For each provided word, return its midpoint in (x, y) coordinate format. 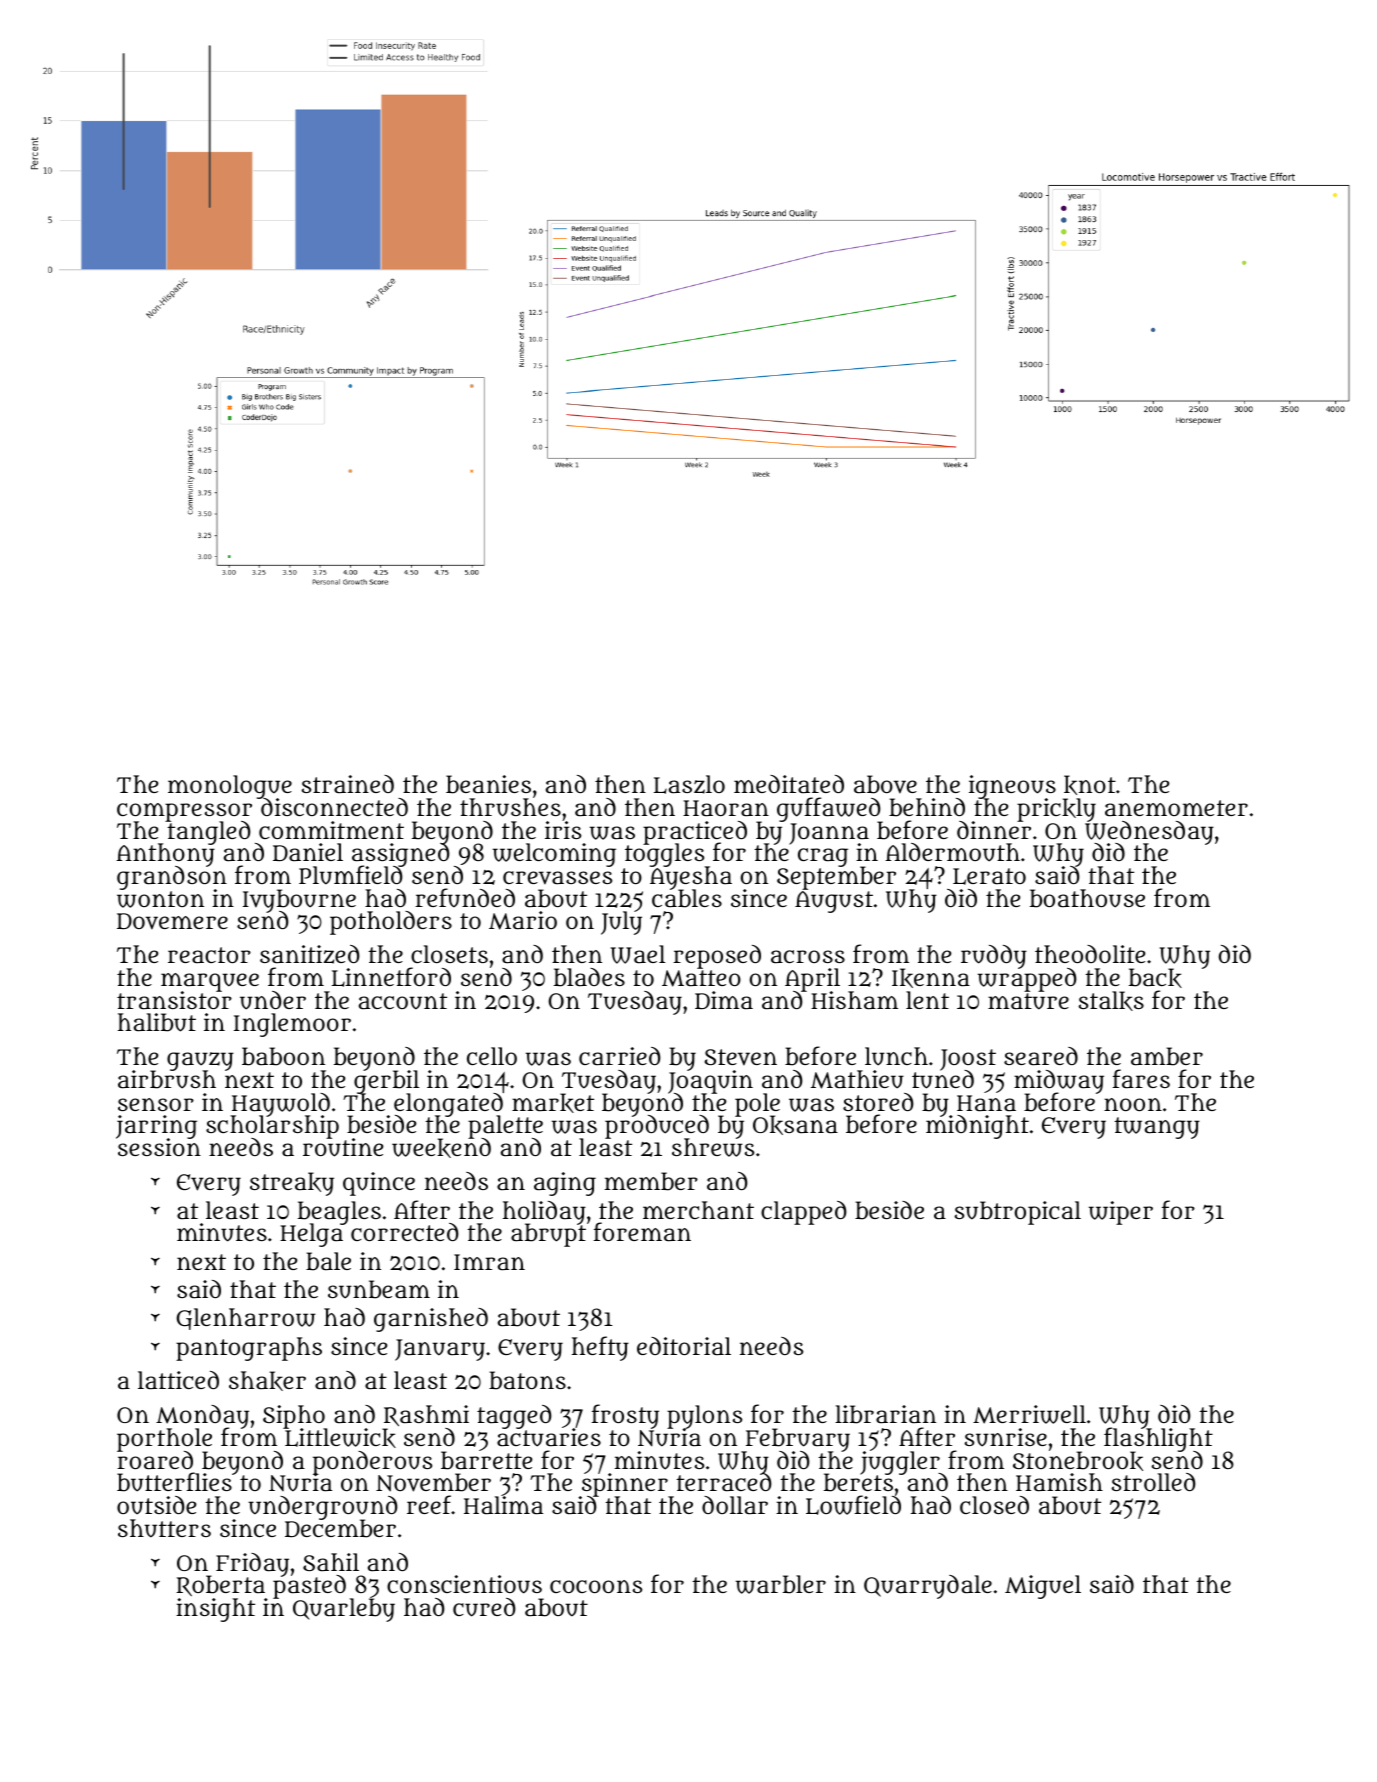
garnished (431, 1320)
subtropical (1017, 1213)
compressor (184, 812)
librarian (885, 1414)
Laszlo (689, 784)
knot (1090, 785)
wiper (1121, 1213)
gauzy (200, 1061)
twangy (1157, 1128)
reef (429, 1504)
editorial (684, 1346)
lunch (896, 1056)
